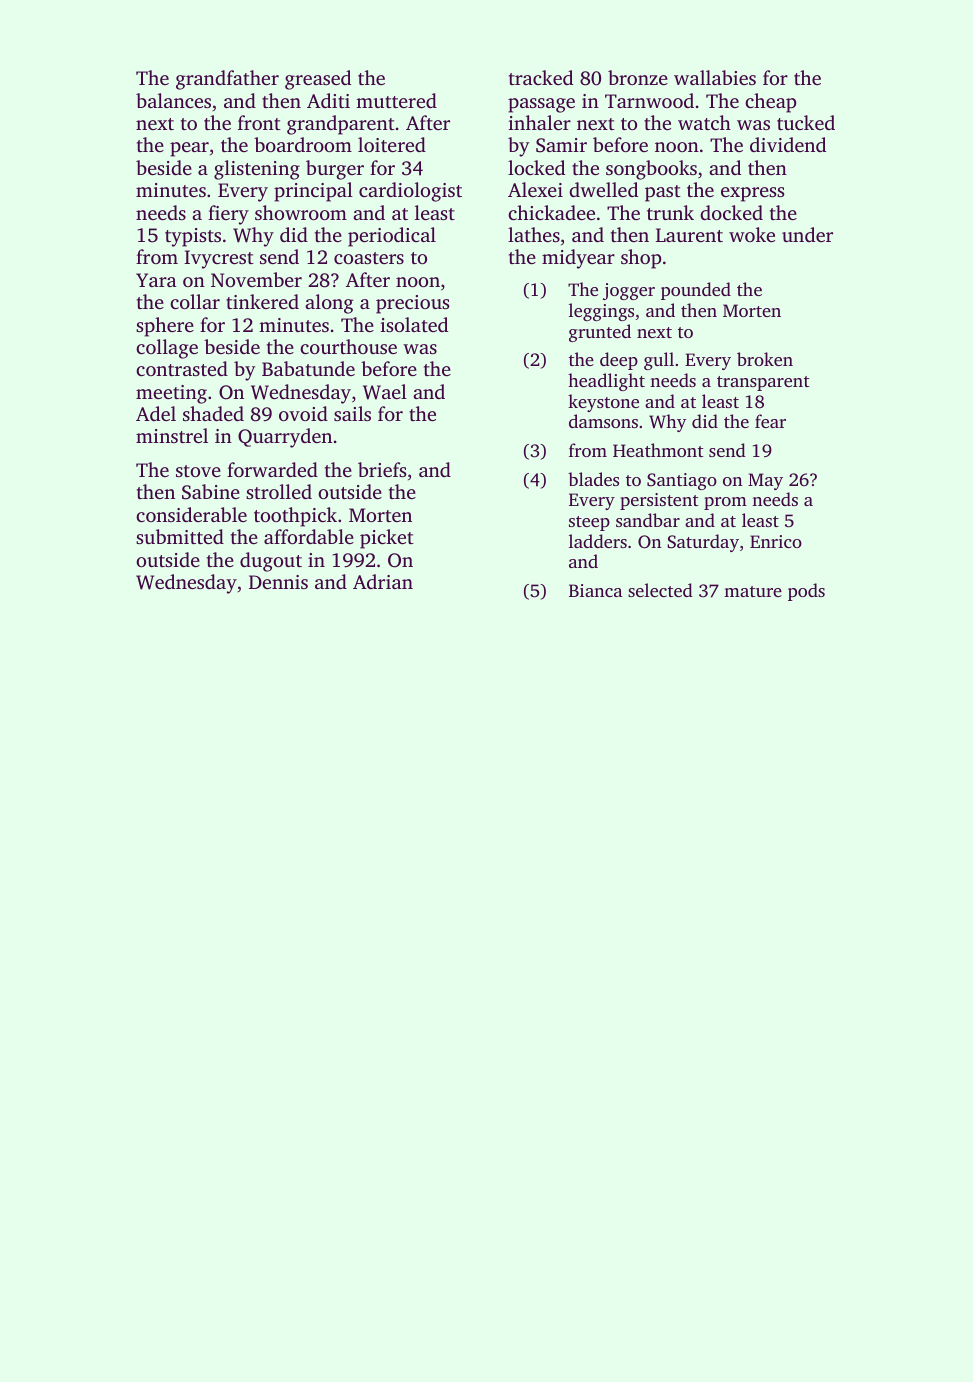  I want to click on Wael, so click(385, 392).
